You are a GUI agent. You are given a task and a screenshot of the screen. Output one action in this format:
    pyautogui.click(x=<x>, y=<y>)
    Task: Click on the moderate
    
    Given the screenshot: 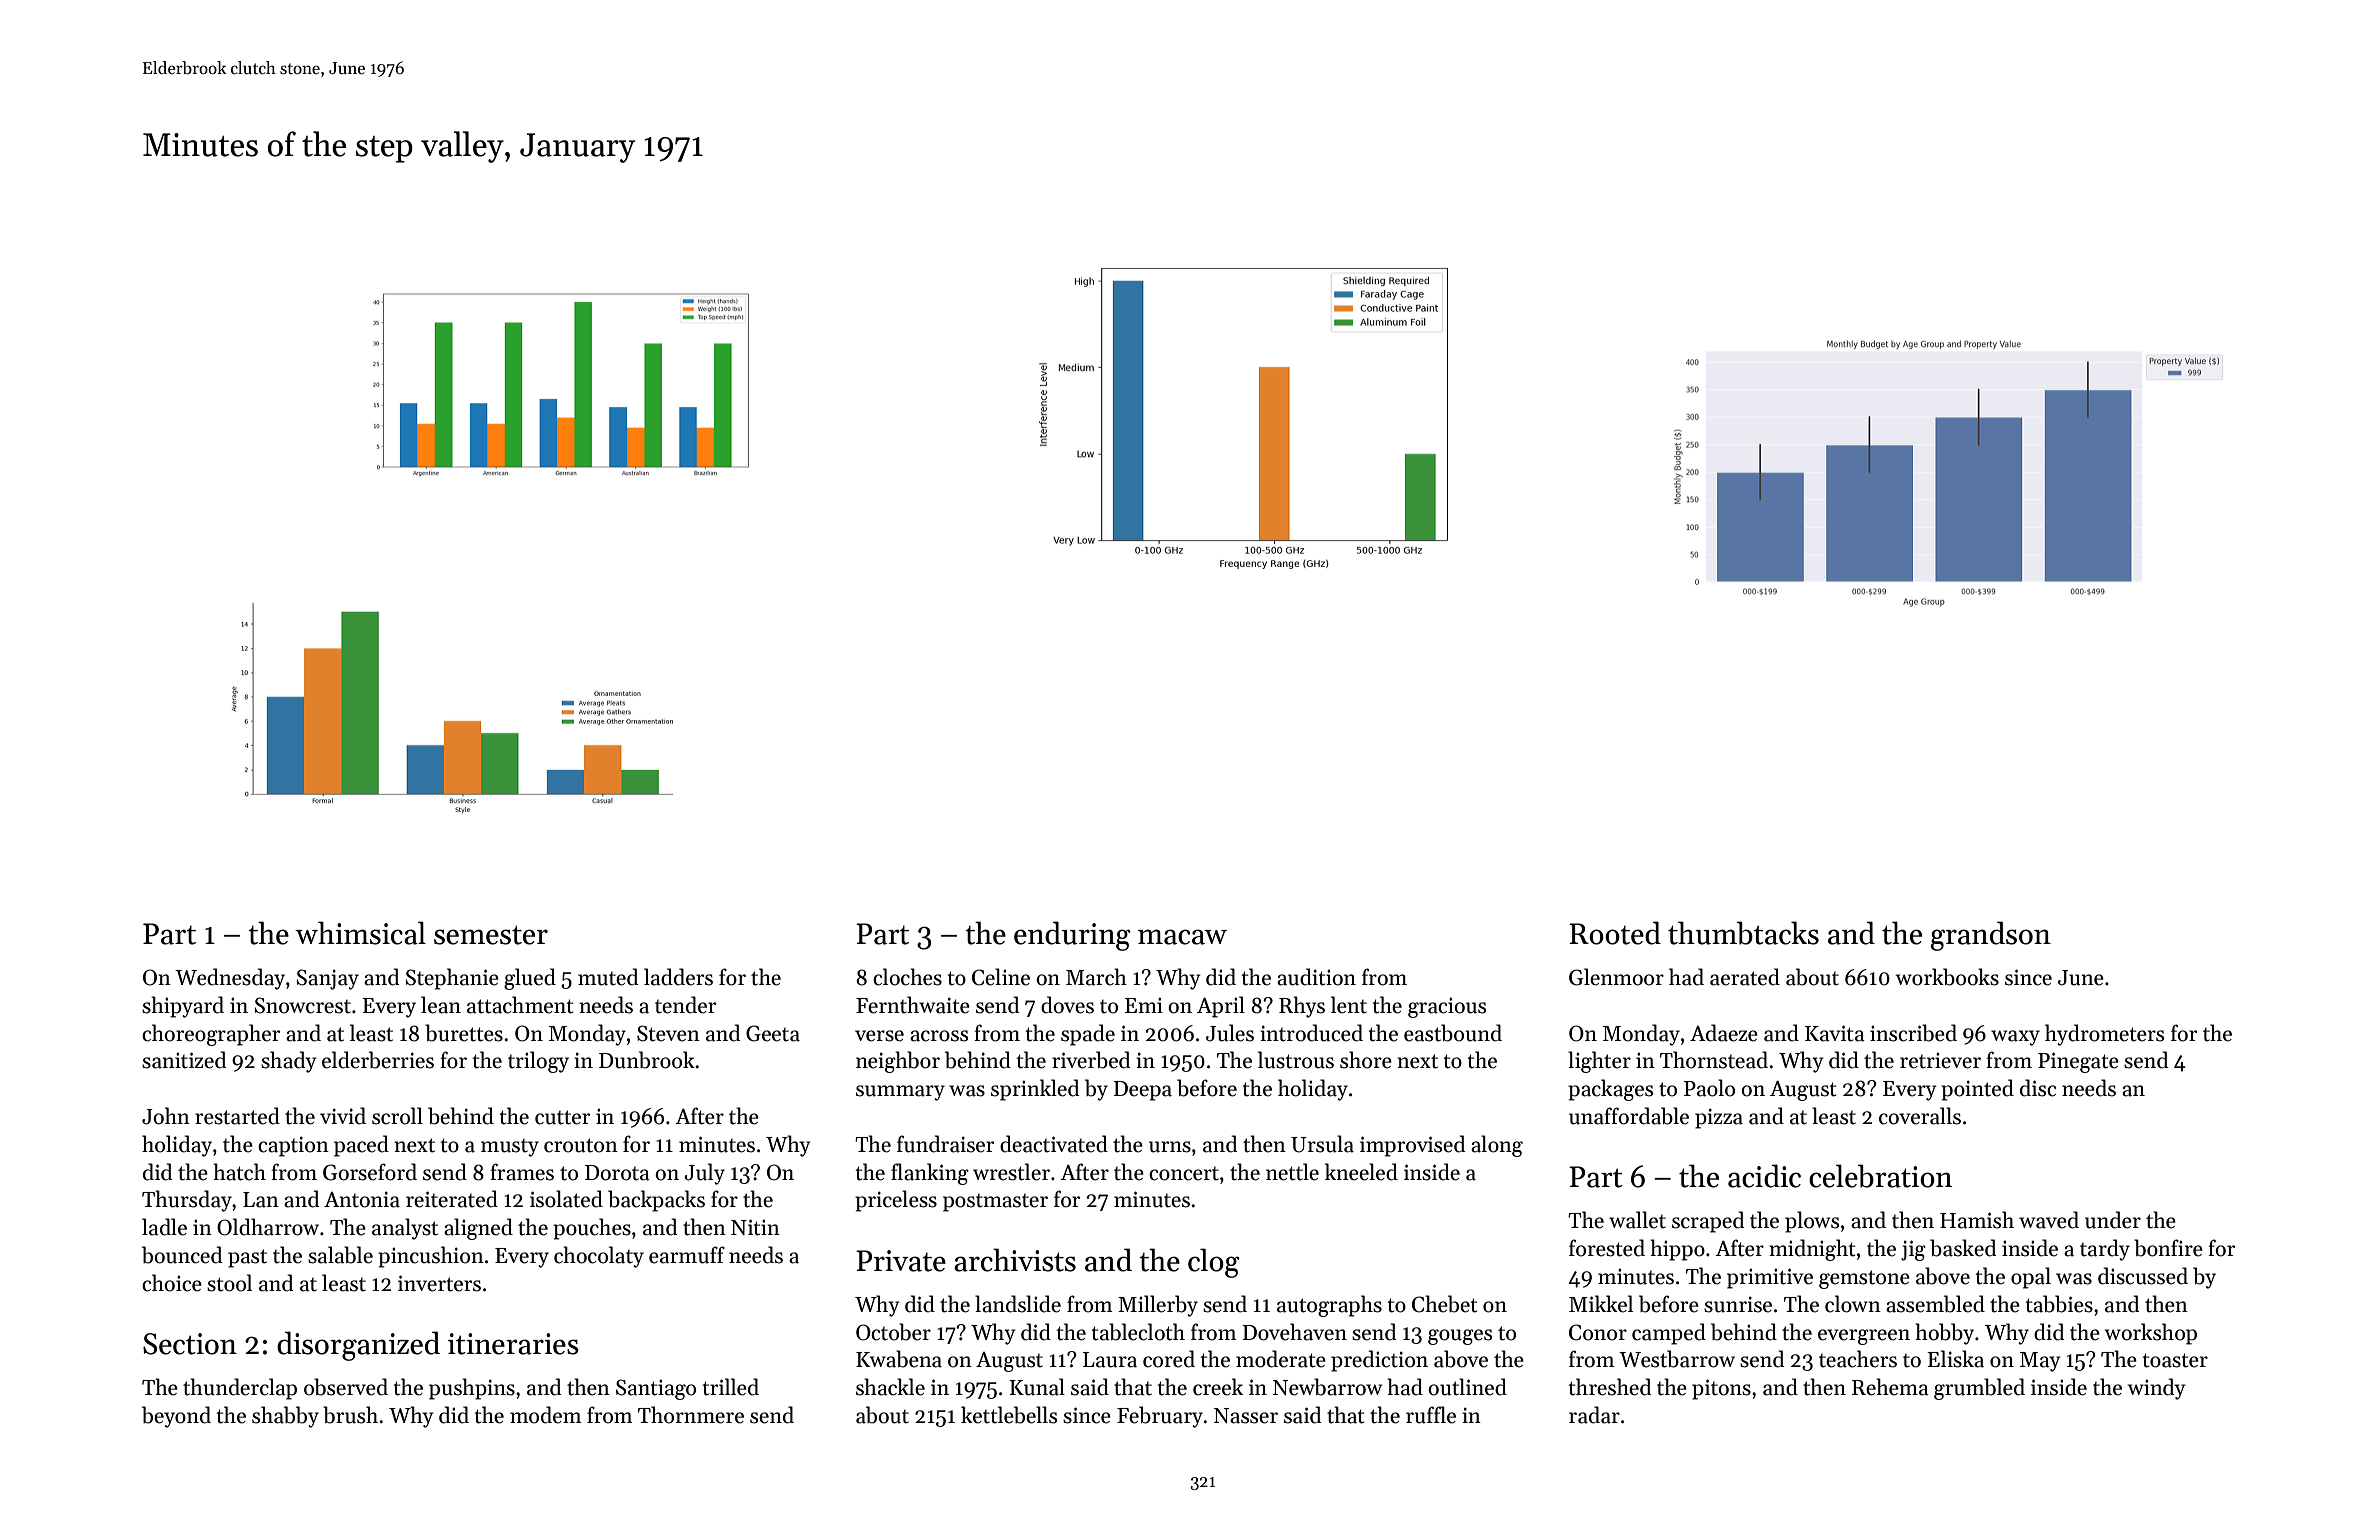 What is the action you would take?
    pyautogui.click(x=1281, y=1359)
